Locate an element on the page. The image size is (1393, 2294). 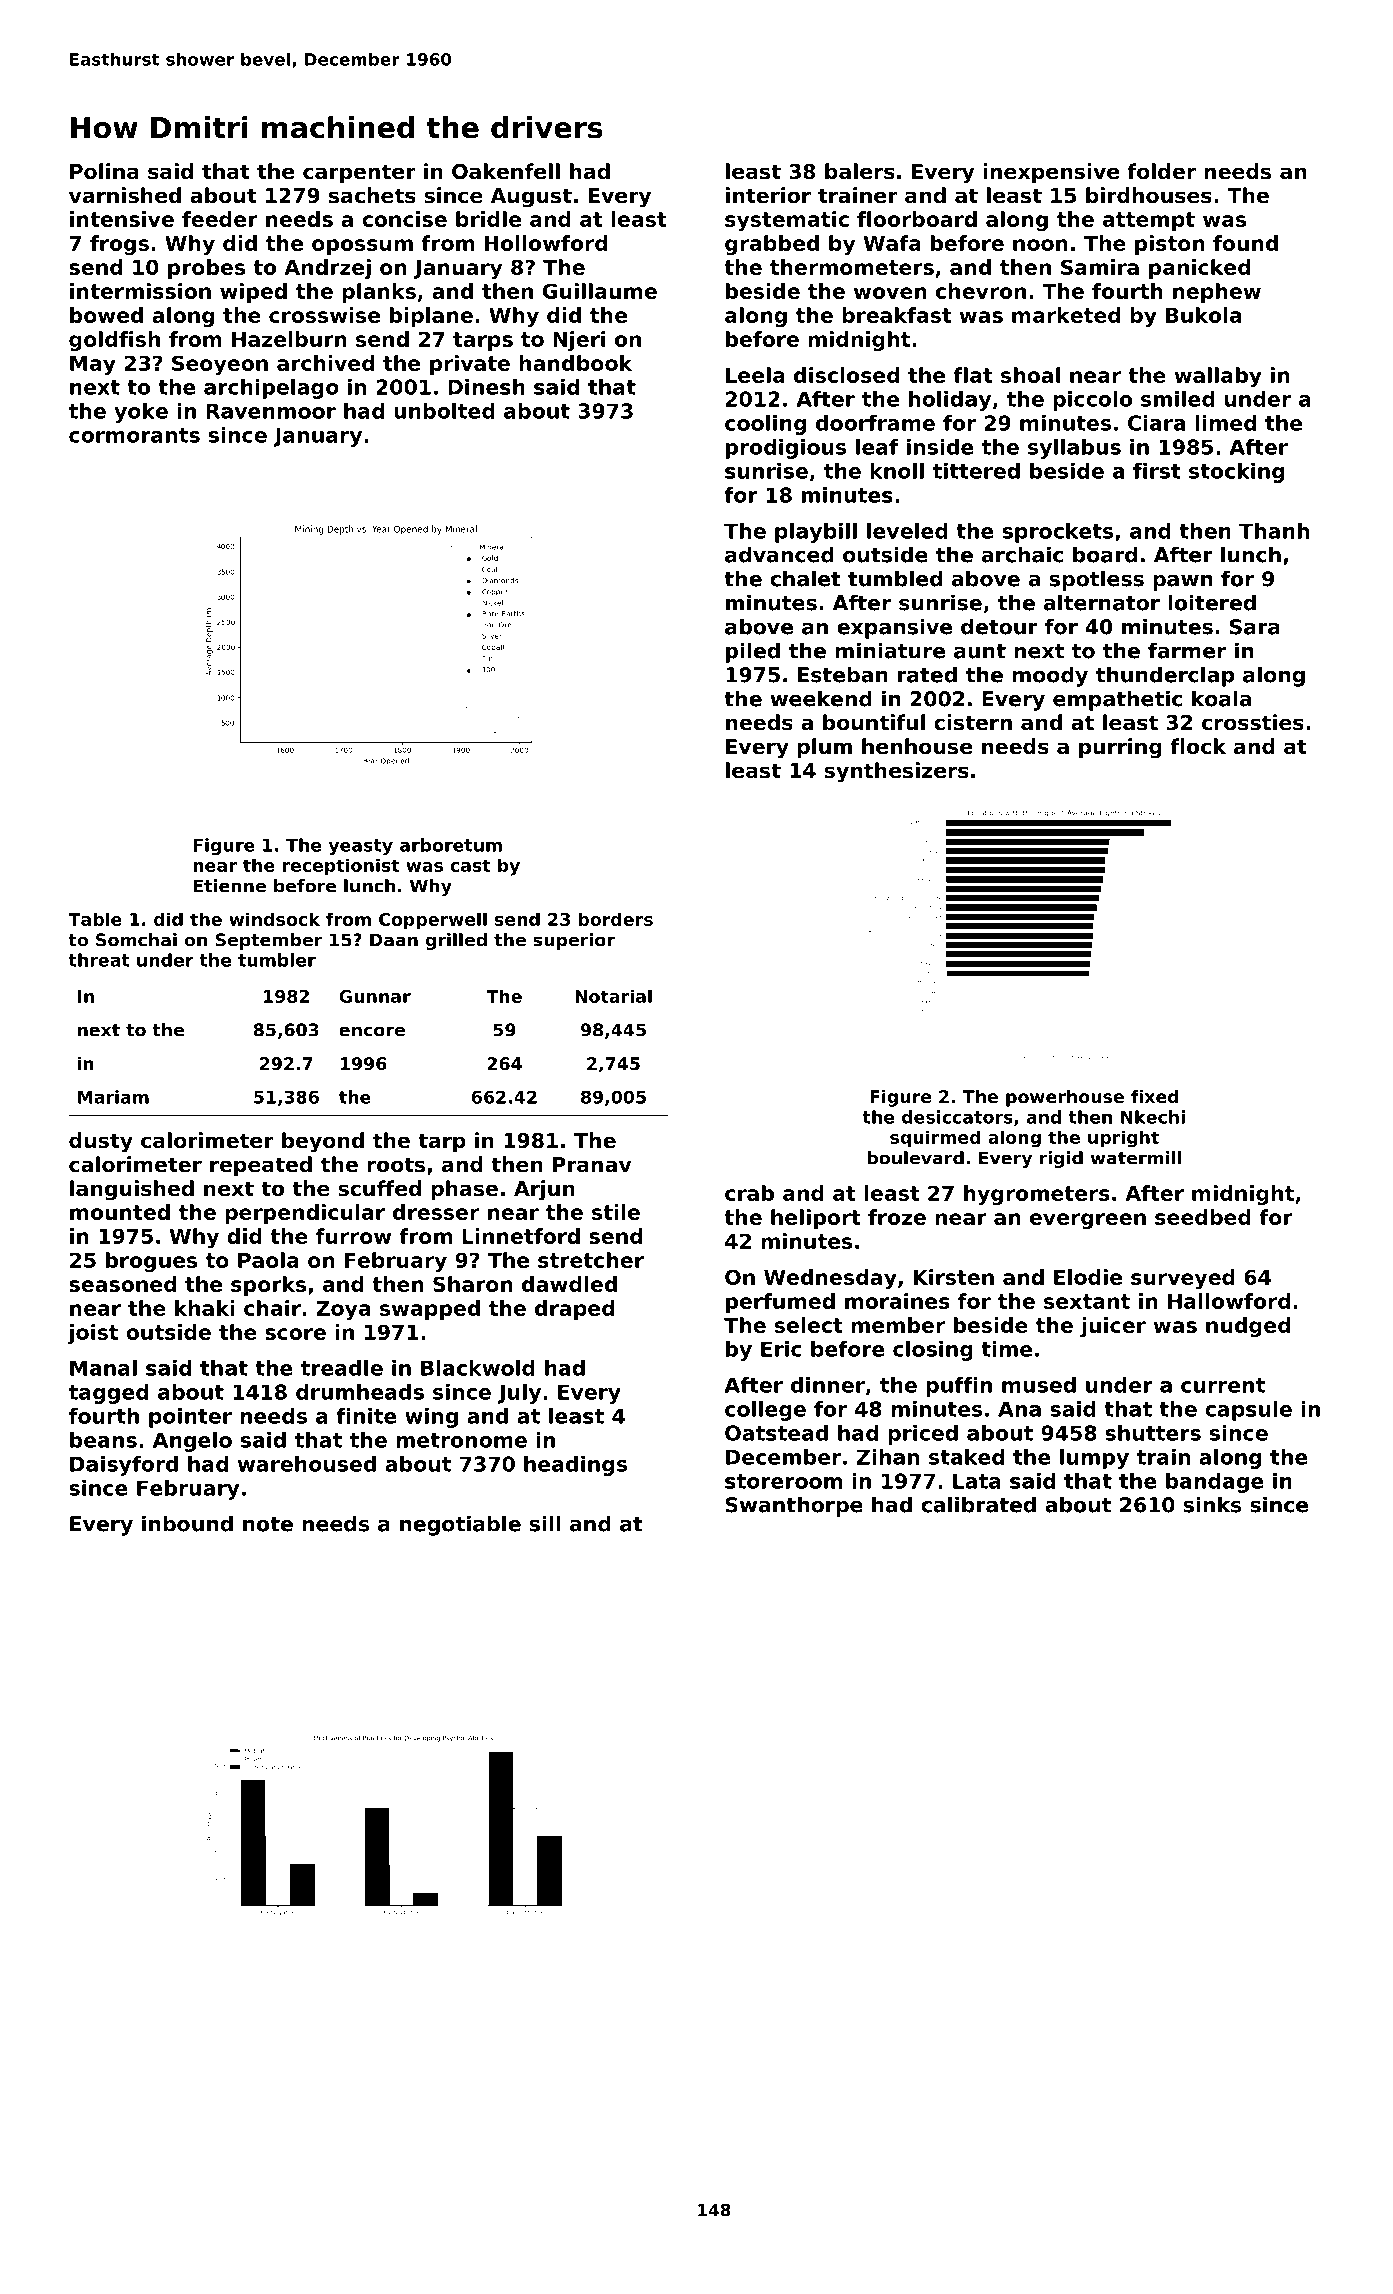
note is located at coordinates (268, 1524).
